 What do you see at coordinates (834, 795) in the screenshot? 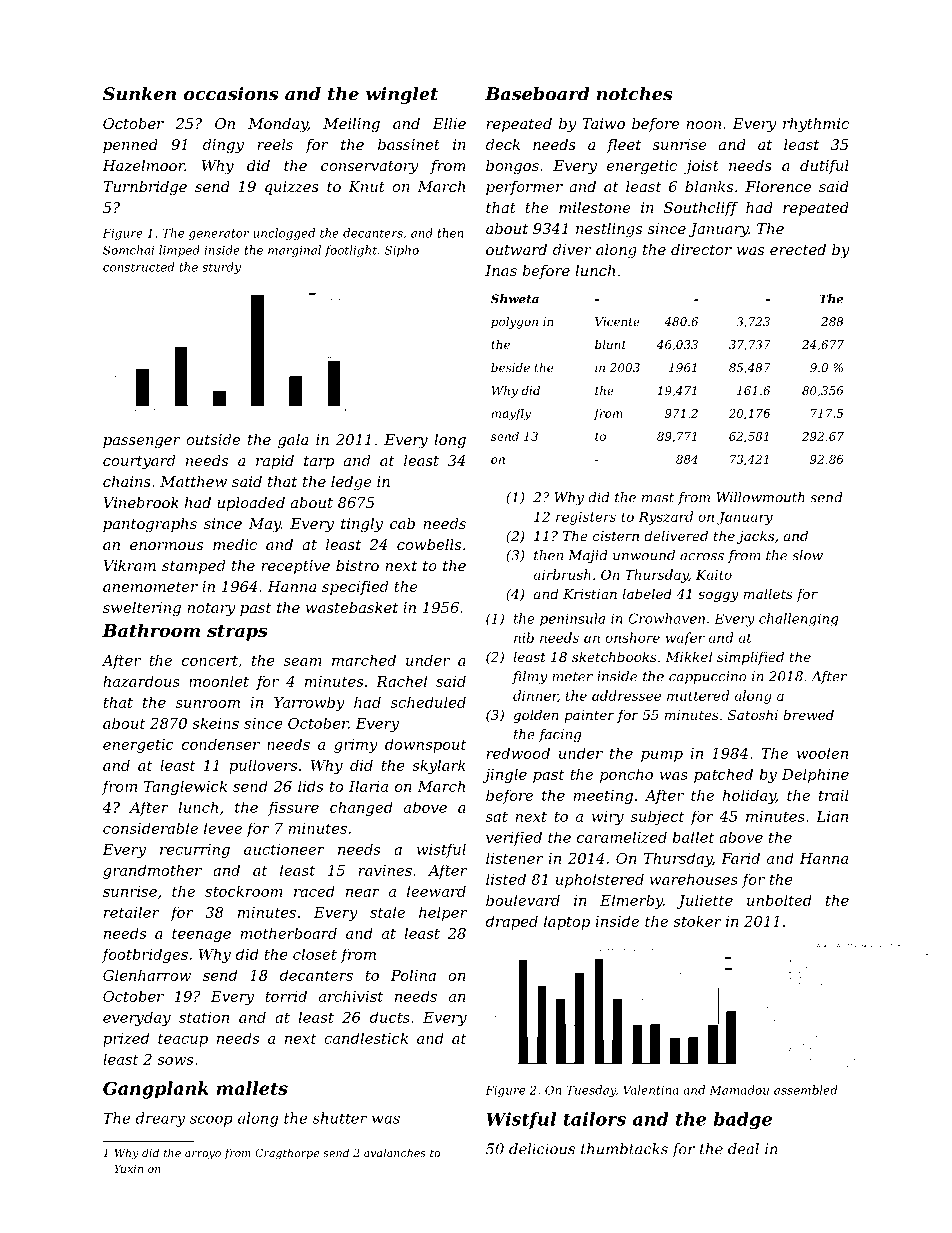
I see `trail` at bounding box center [834, 795].
